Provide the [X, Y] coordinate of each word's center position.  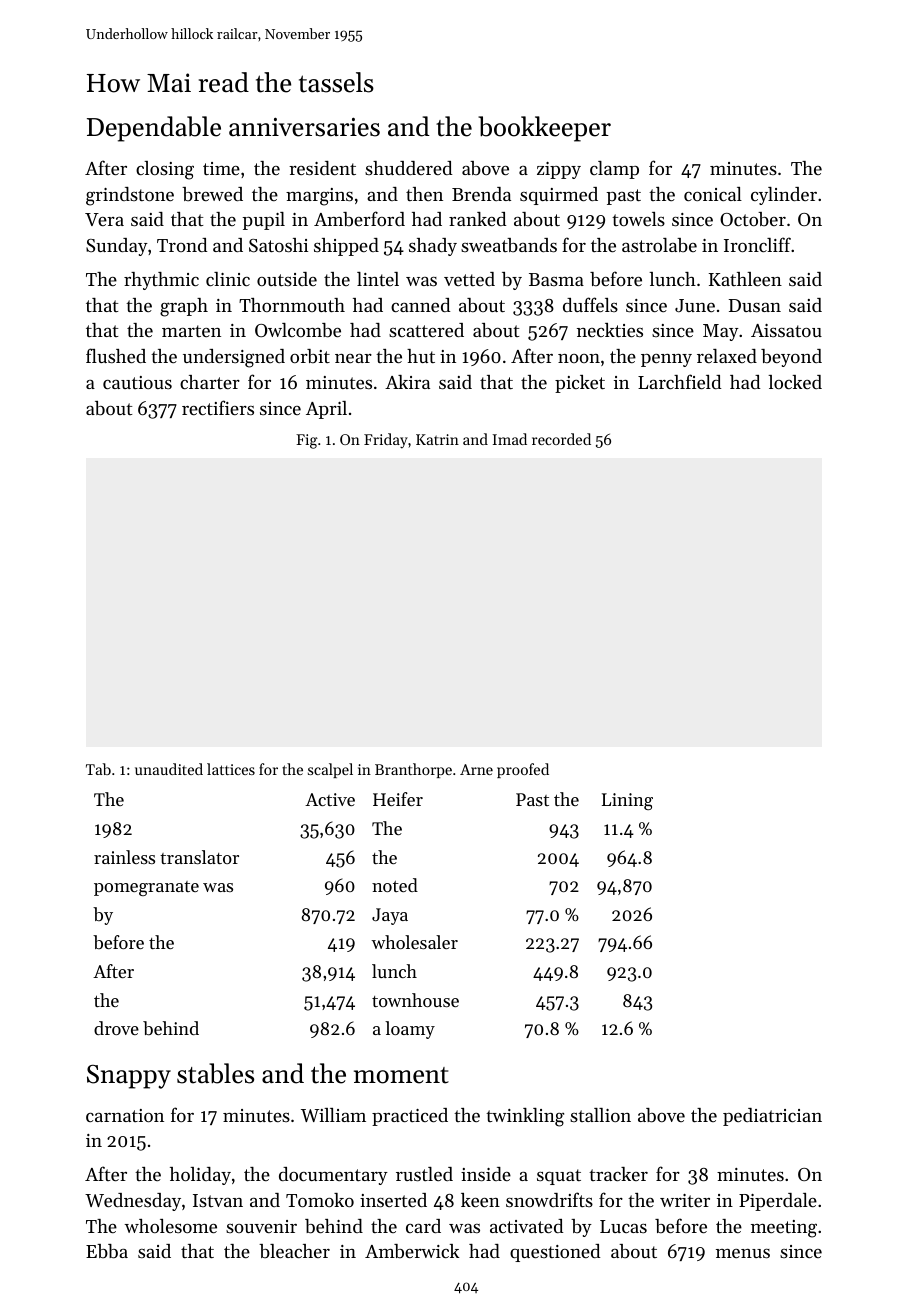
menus [743, 1253]
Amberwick [412, 1251]
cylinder [784, 196]
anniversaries [304, 127]
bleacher [294, 1251]
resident [322, 168]
